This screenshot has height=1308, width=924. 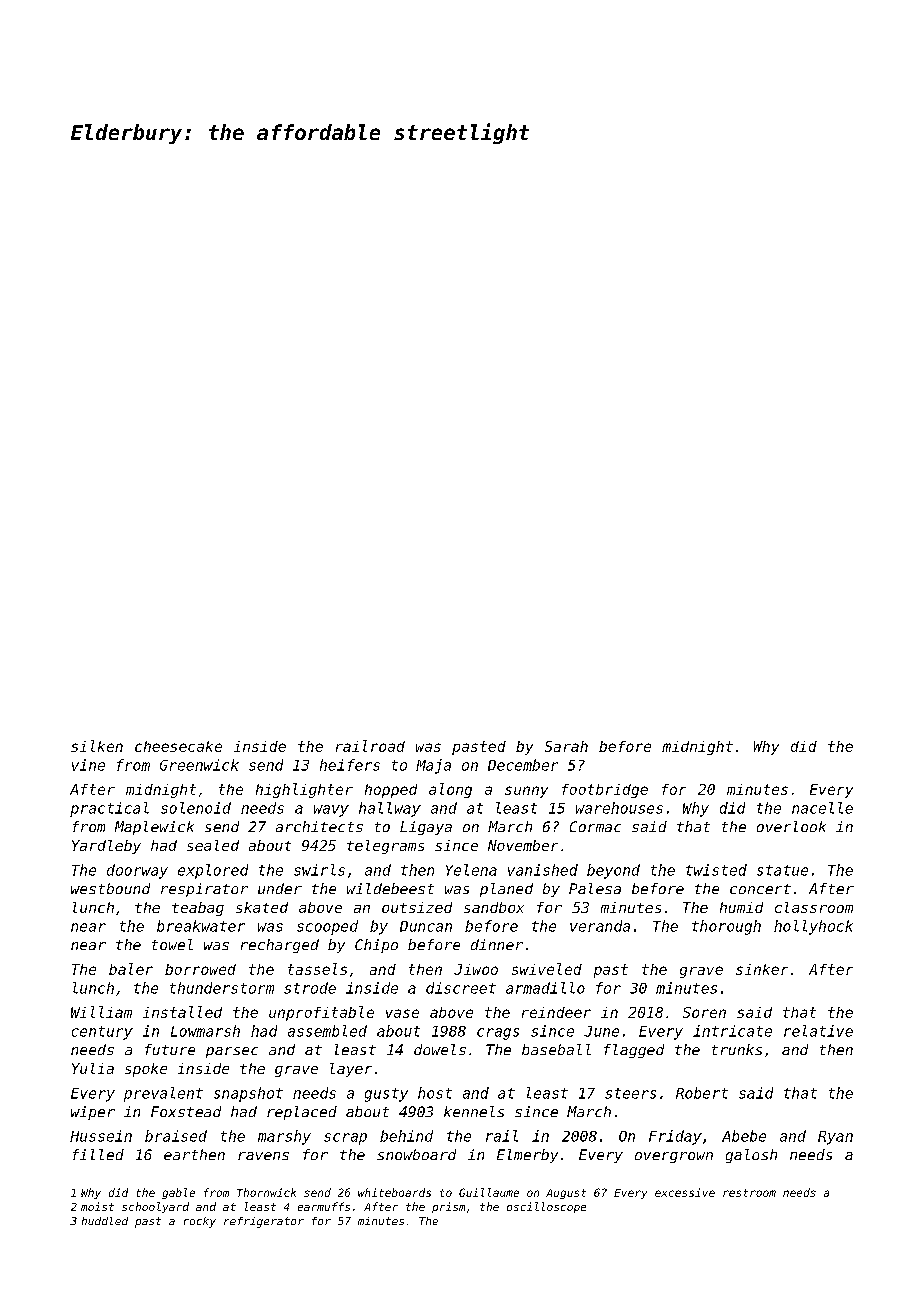 I want to click on host, so click(x=435, y=1093).
